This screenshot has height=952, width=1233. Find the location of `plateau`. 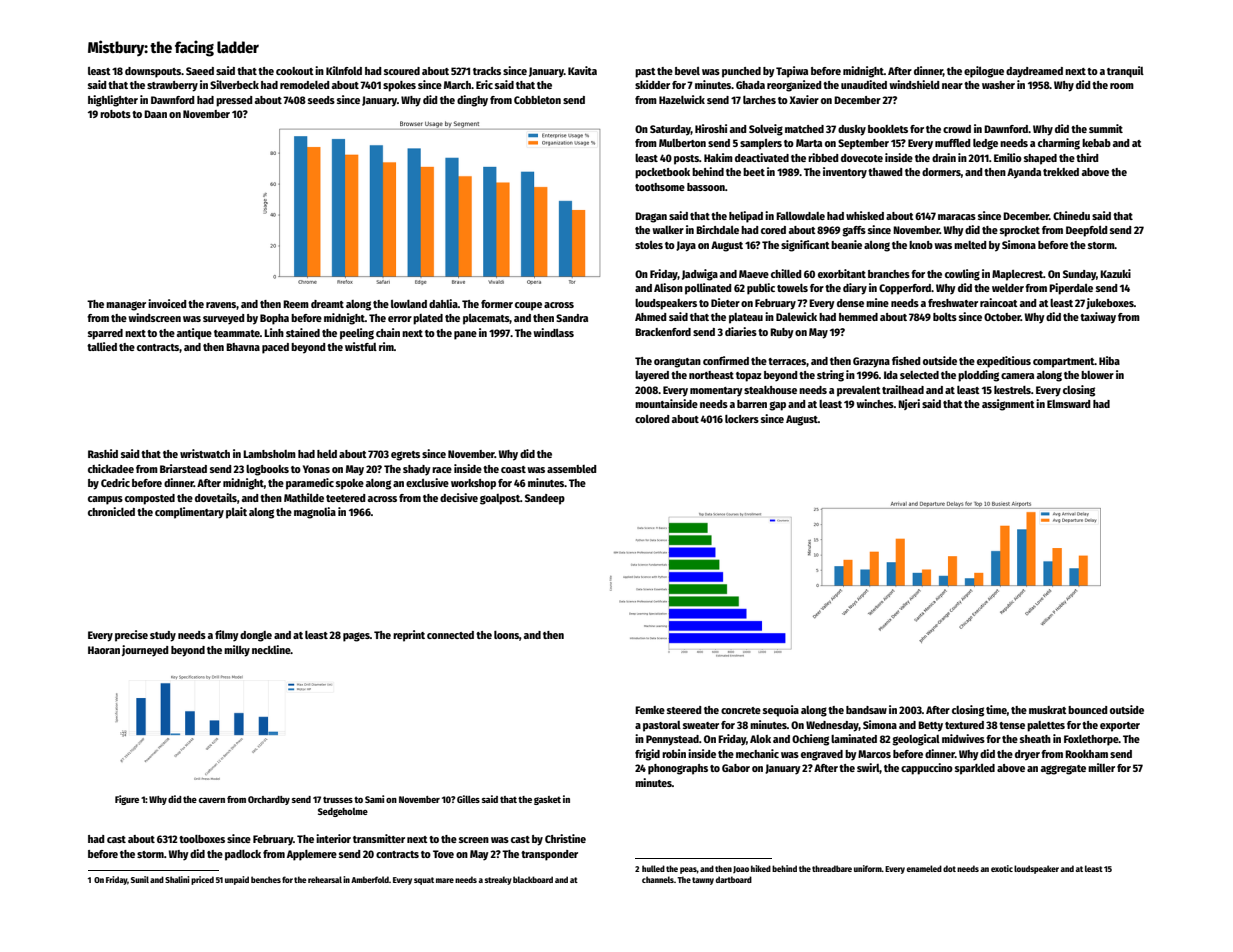

plateau is located at coordinates (746, 318).
